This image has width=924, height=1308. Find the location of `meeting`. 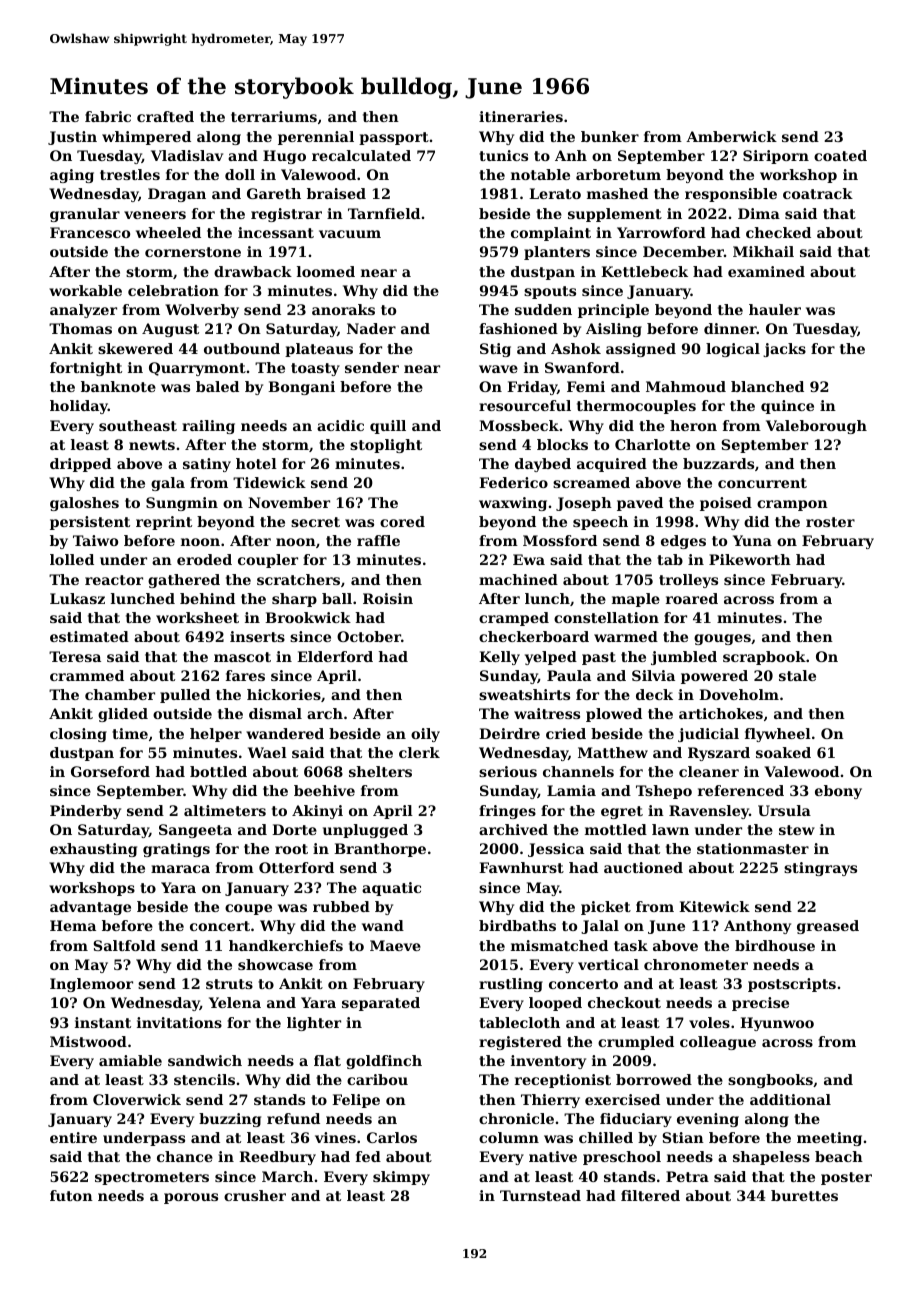

meeting is located at coordinates (829, 1139).
